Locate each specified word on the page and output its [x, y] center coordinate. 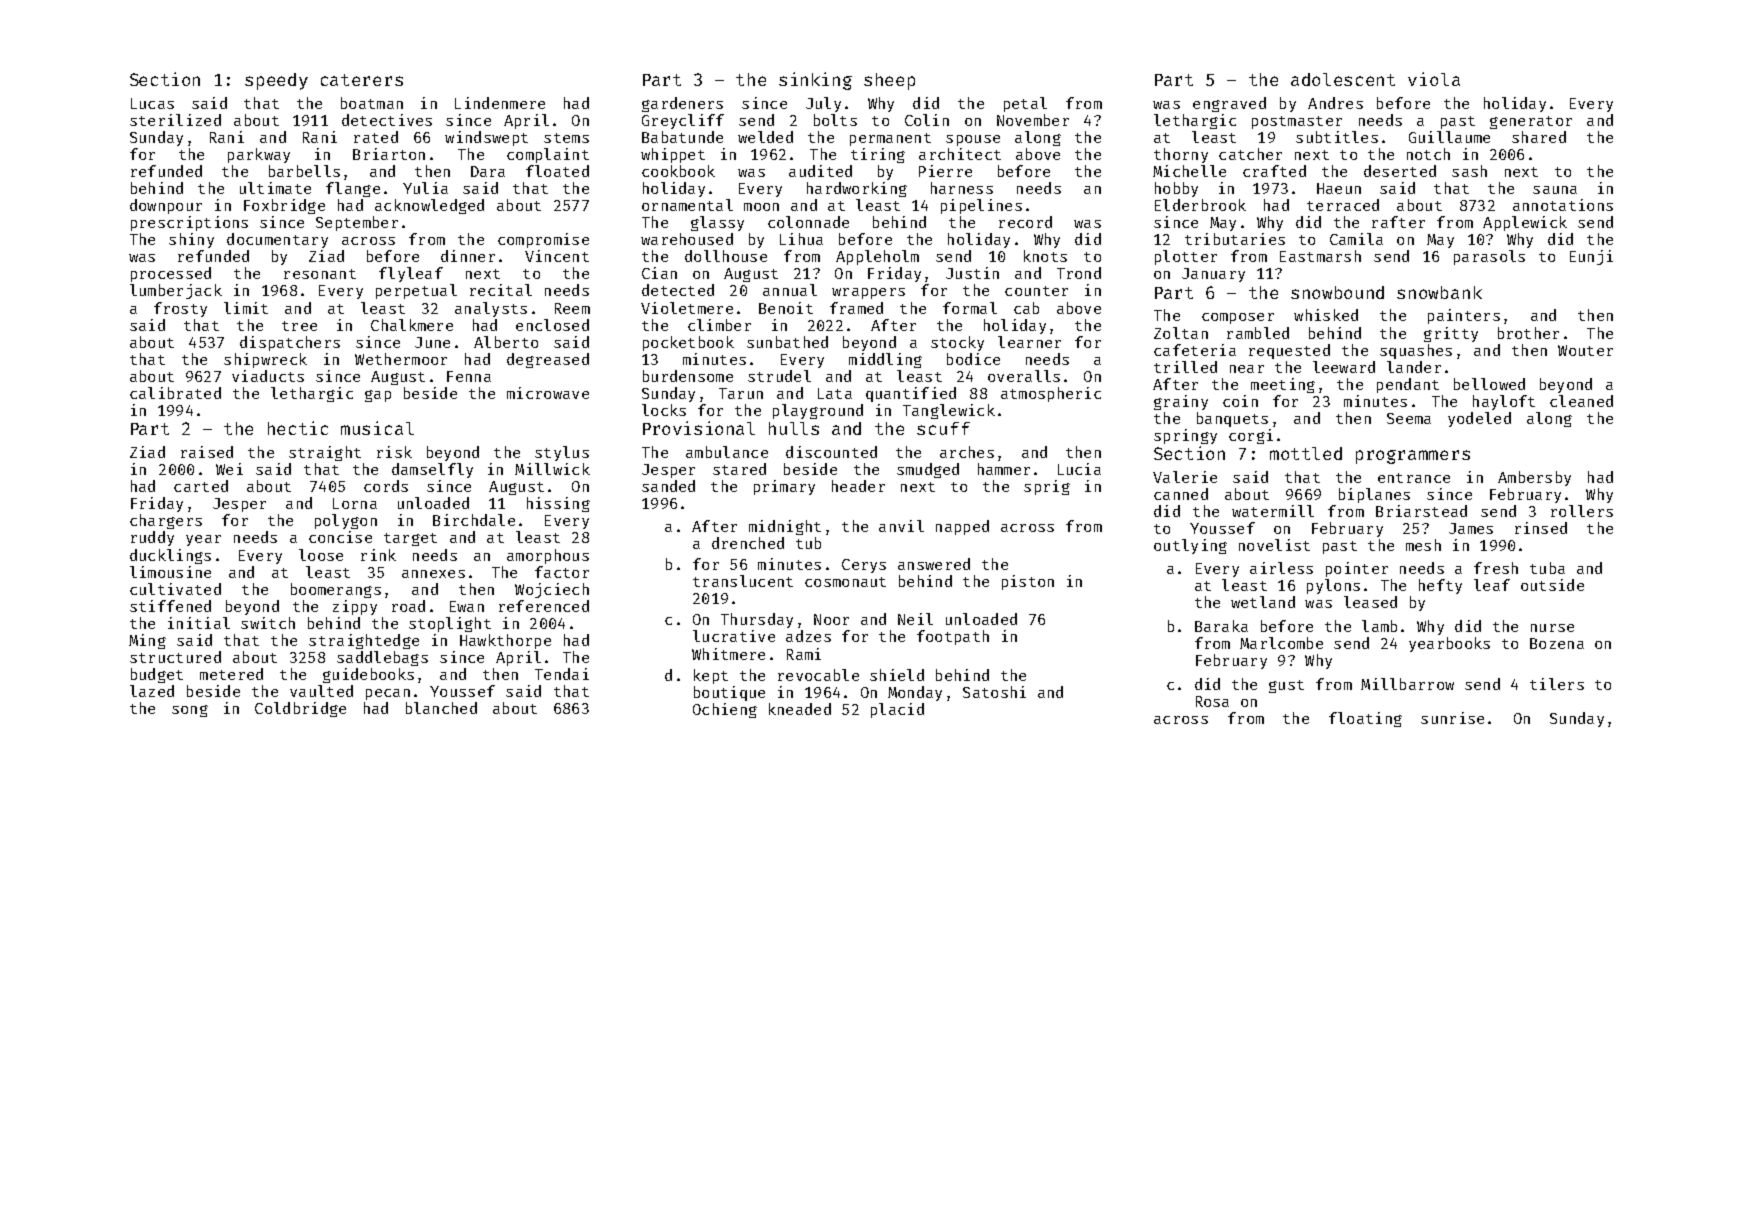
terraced [1343, 205]
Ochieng [725, 710]
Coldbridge [300, 709]
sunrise [1452, 718]
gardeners [682, 104]
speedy [276, 81]
